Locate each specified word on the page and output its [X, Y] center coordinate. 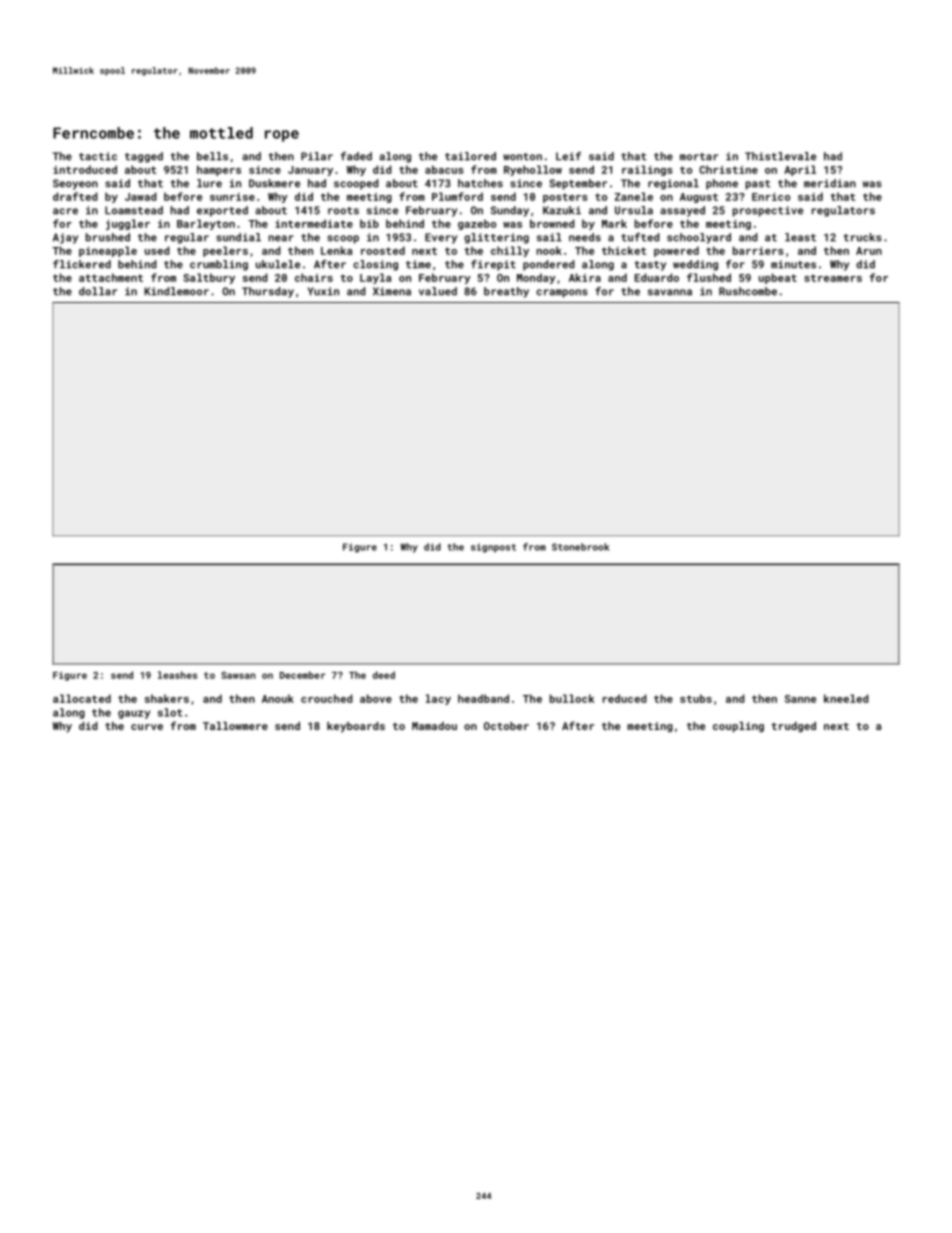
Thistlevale [780, 156]
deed [384, 675]
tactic [98, 156]
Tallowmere [235, 726]
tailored [470, 156]
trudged [794, 727]
